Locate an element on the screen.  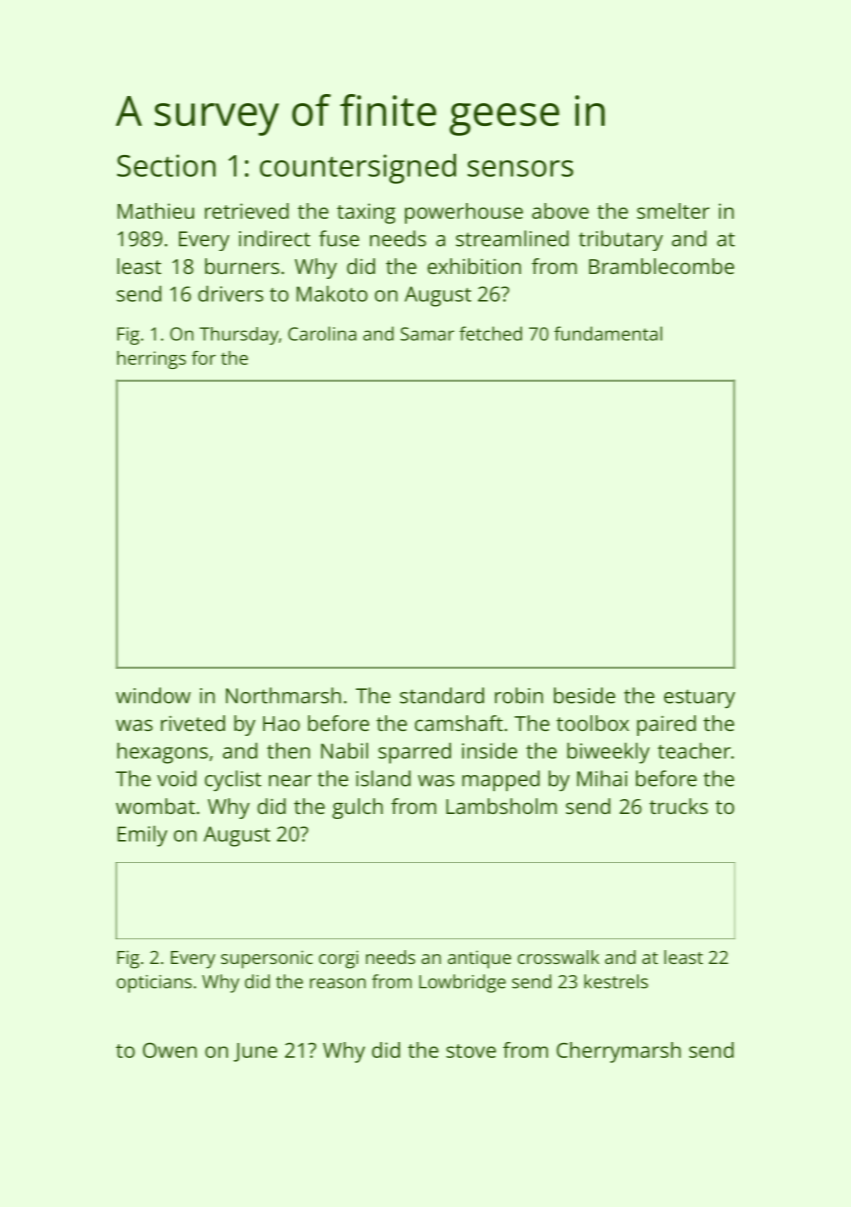
smelter is located at coordinates (673, 211).
